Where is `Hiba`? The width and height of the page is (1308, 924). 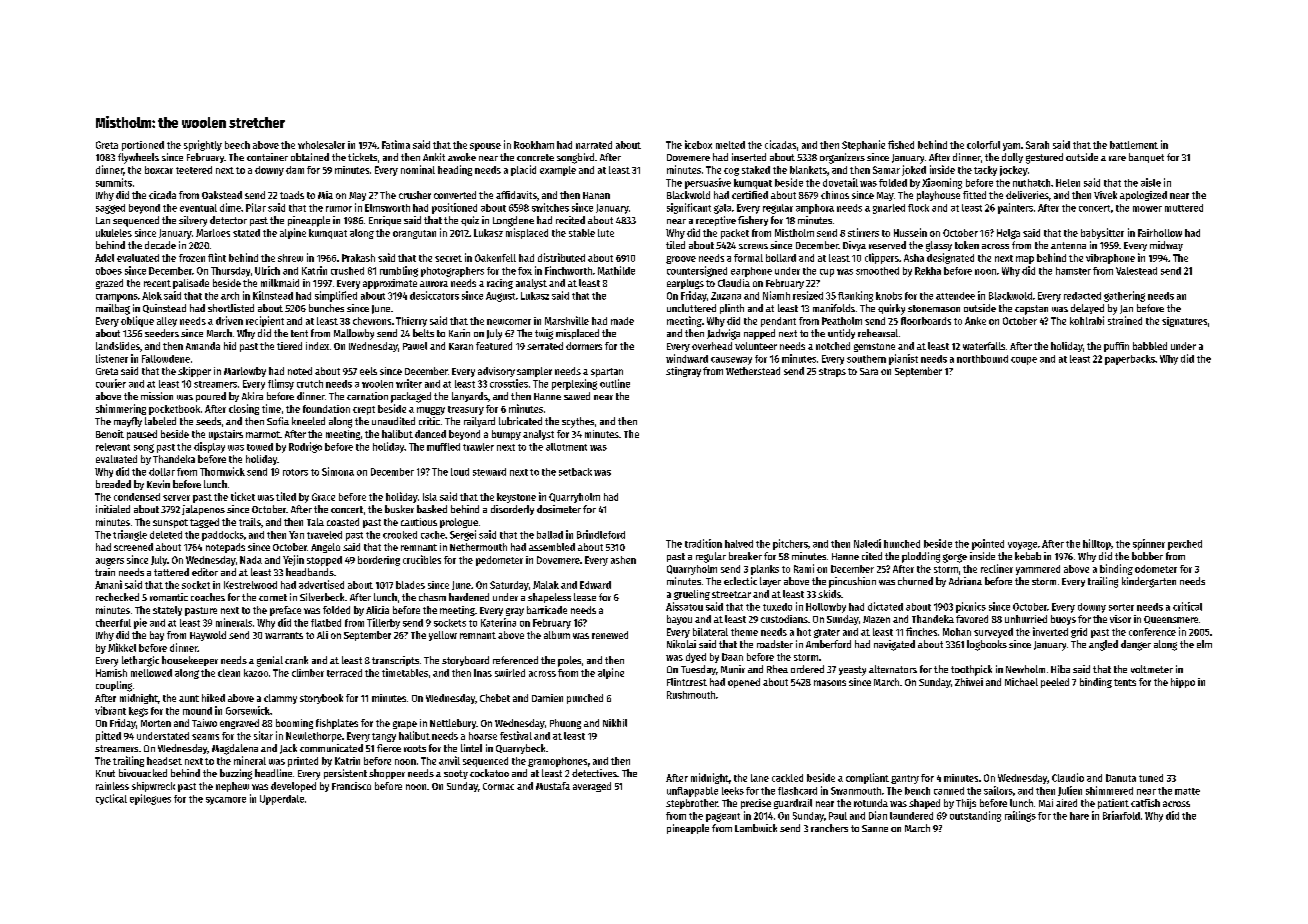
Hiba is located at coordinates (1060, 669).
